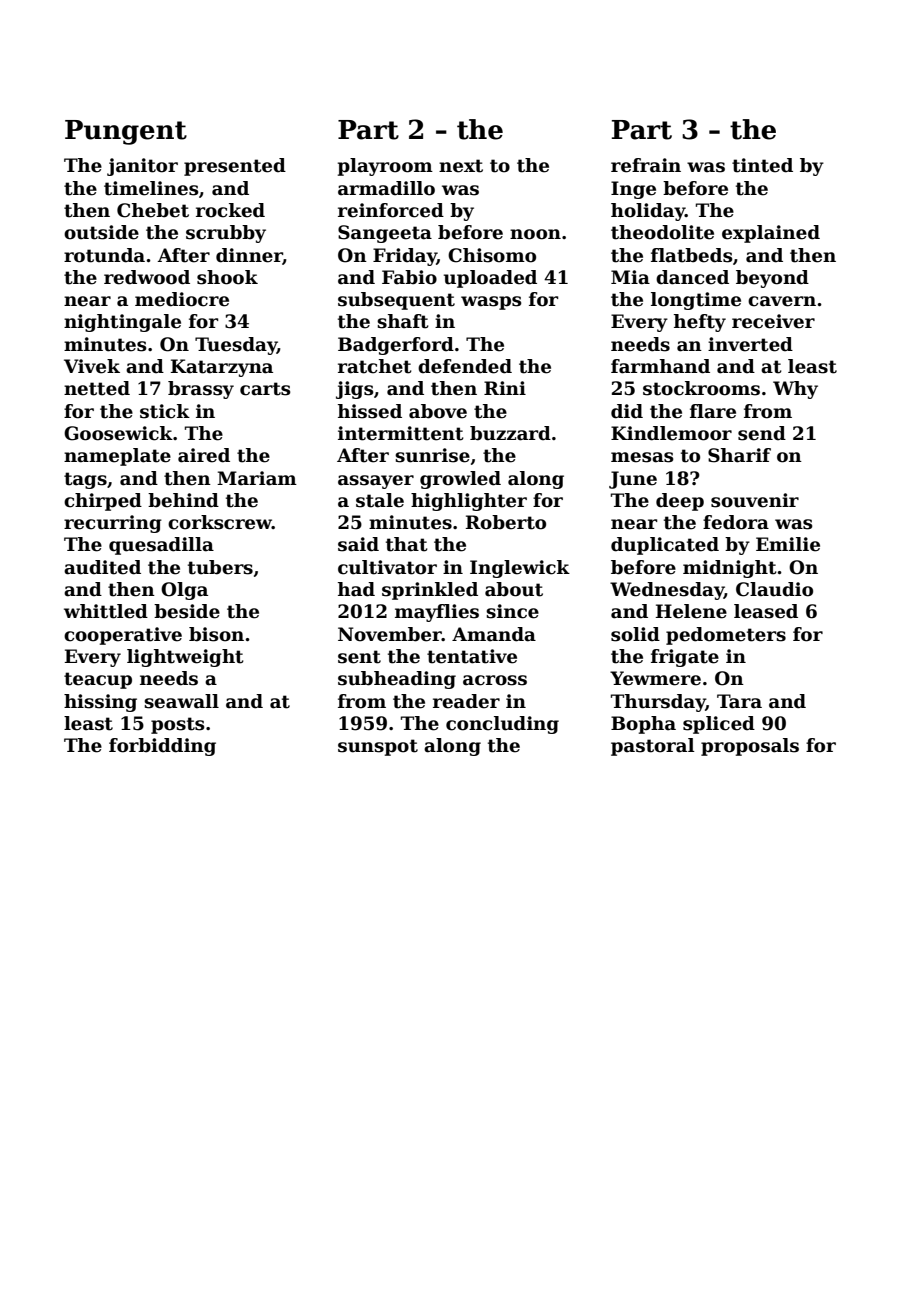 This screenshot has width=908, height=1316. What do you see at coordinates (396, 301) in the screenshot?
I see `subsequent` at bounding box center [396, 301].
